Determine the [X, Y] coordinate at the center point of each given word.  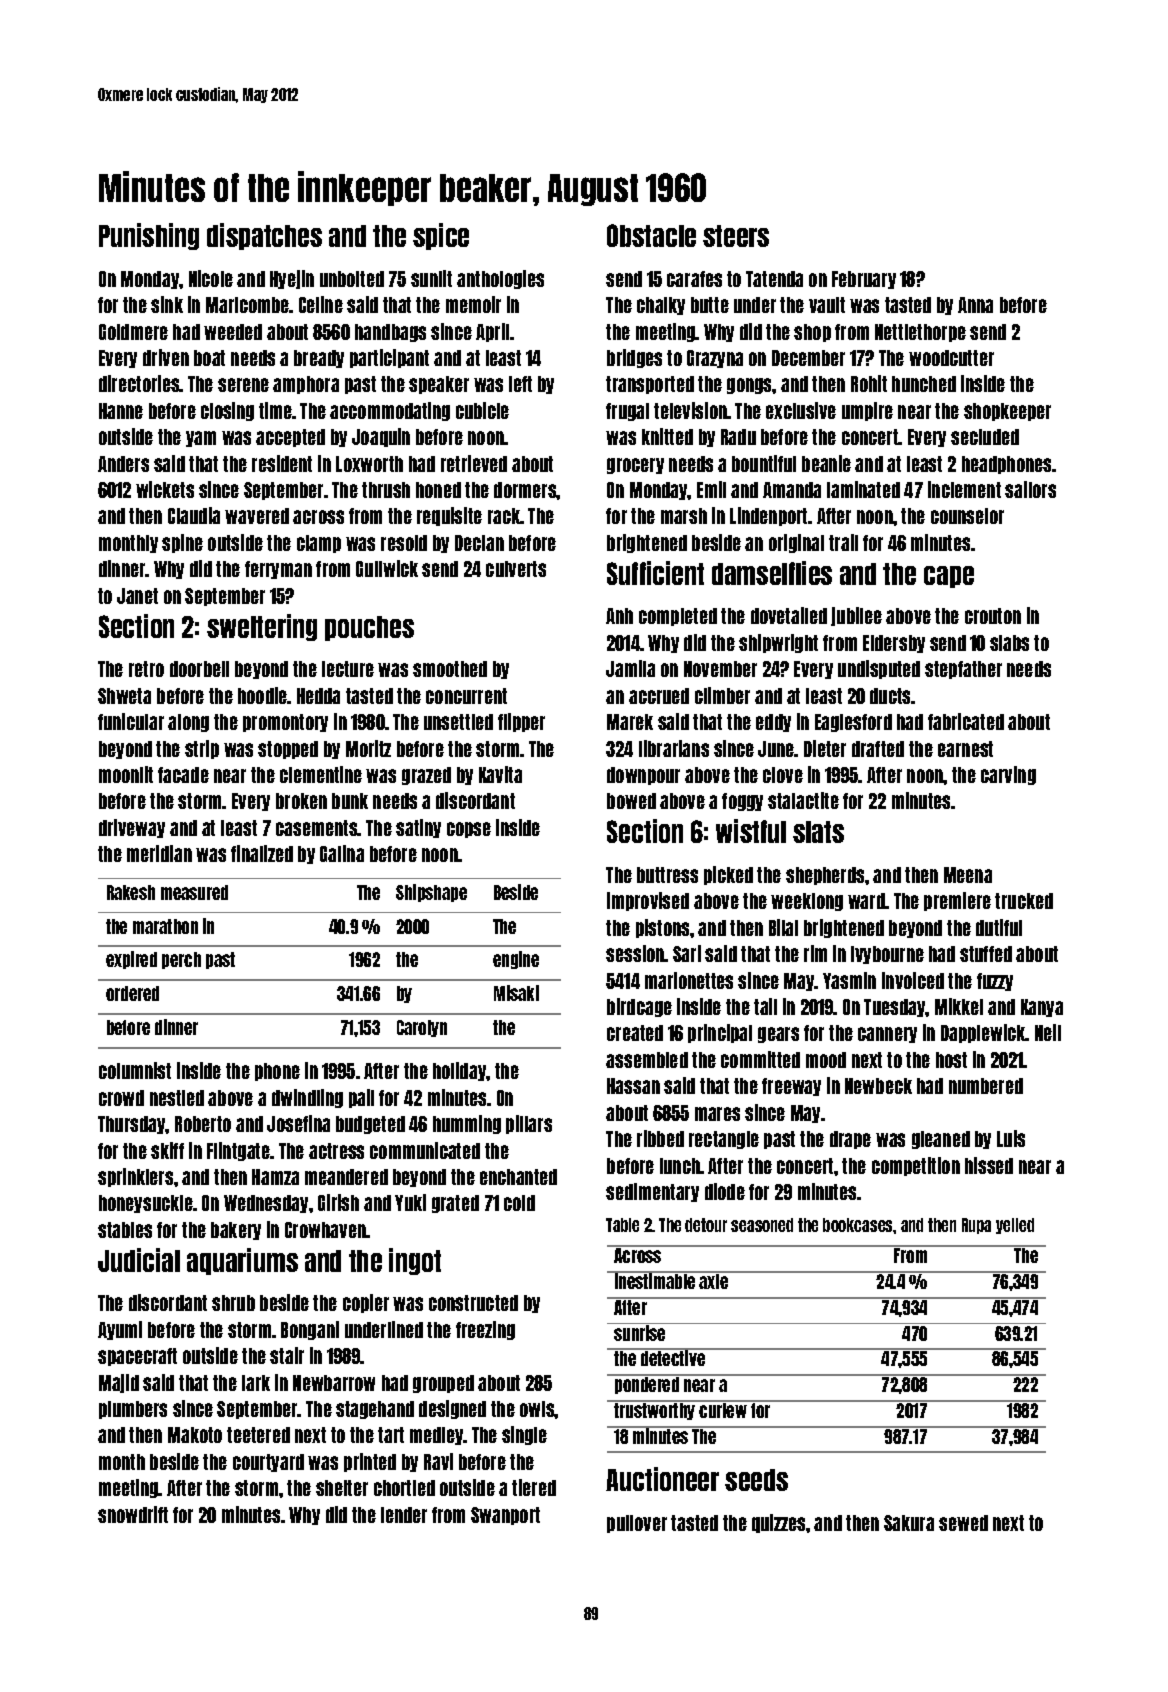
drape [850, 1140]
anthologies [500, 279]
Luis [1011, 1138]
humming [467, 1124]
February [864, 280]
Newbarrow [334, 1383]
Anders [123, 464]
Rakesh [131, 892]
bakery [236, 1231]
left [520, 384]
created [635, 1033]
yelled [1015, 1226]
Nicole [211, 278]
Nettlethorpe [920, 333]
